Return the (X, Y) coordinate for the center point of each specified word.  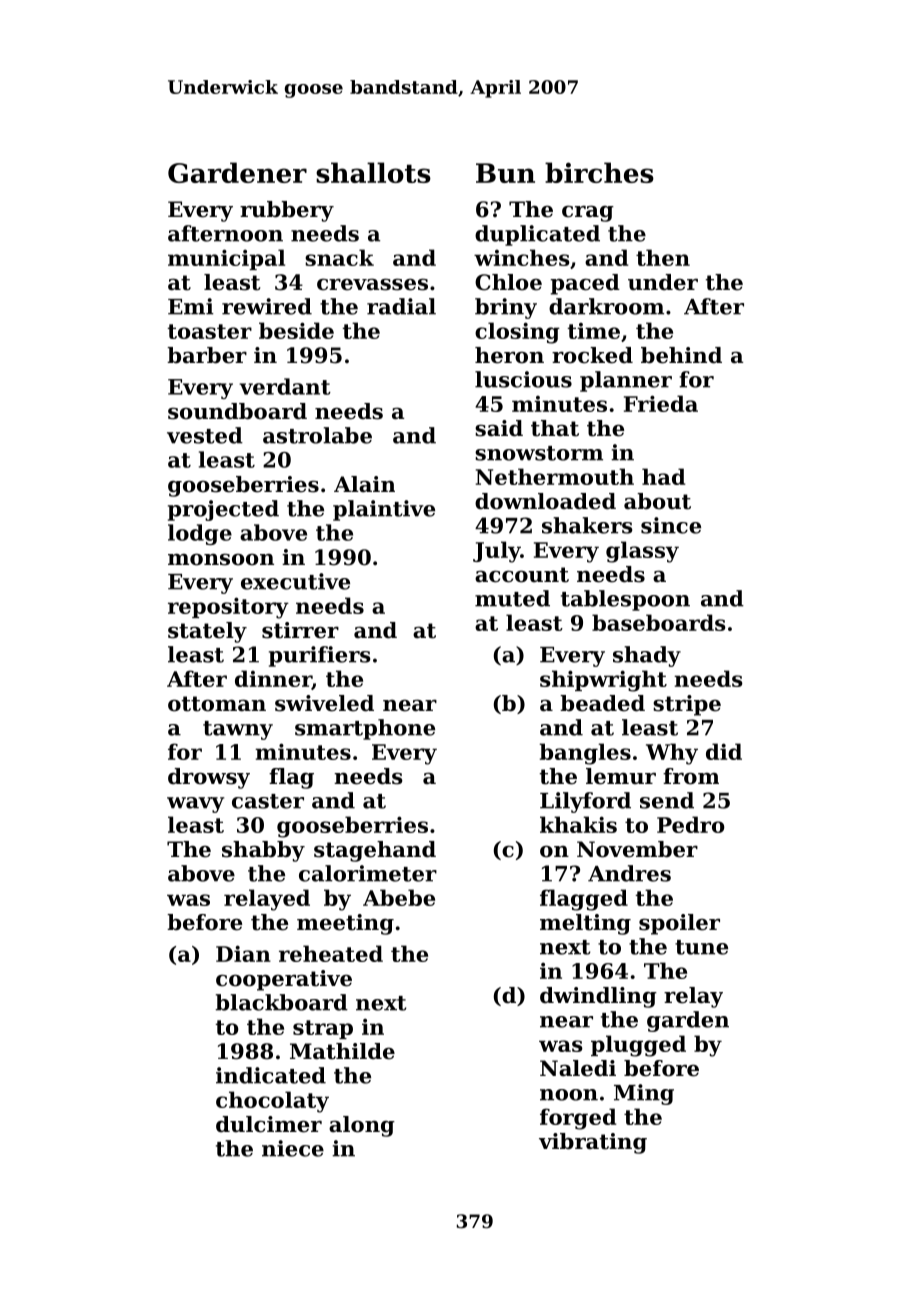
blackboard (281, 1002)
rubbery (287, 211)
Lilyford (585, 802)
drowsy (209, 778)
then (663, 257)
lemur (621, 776)
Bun (505, 173)
